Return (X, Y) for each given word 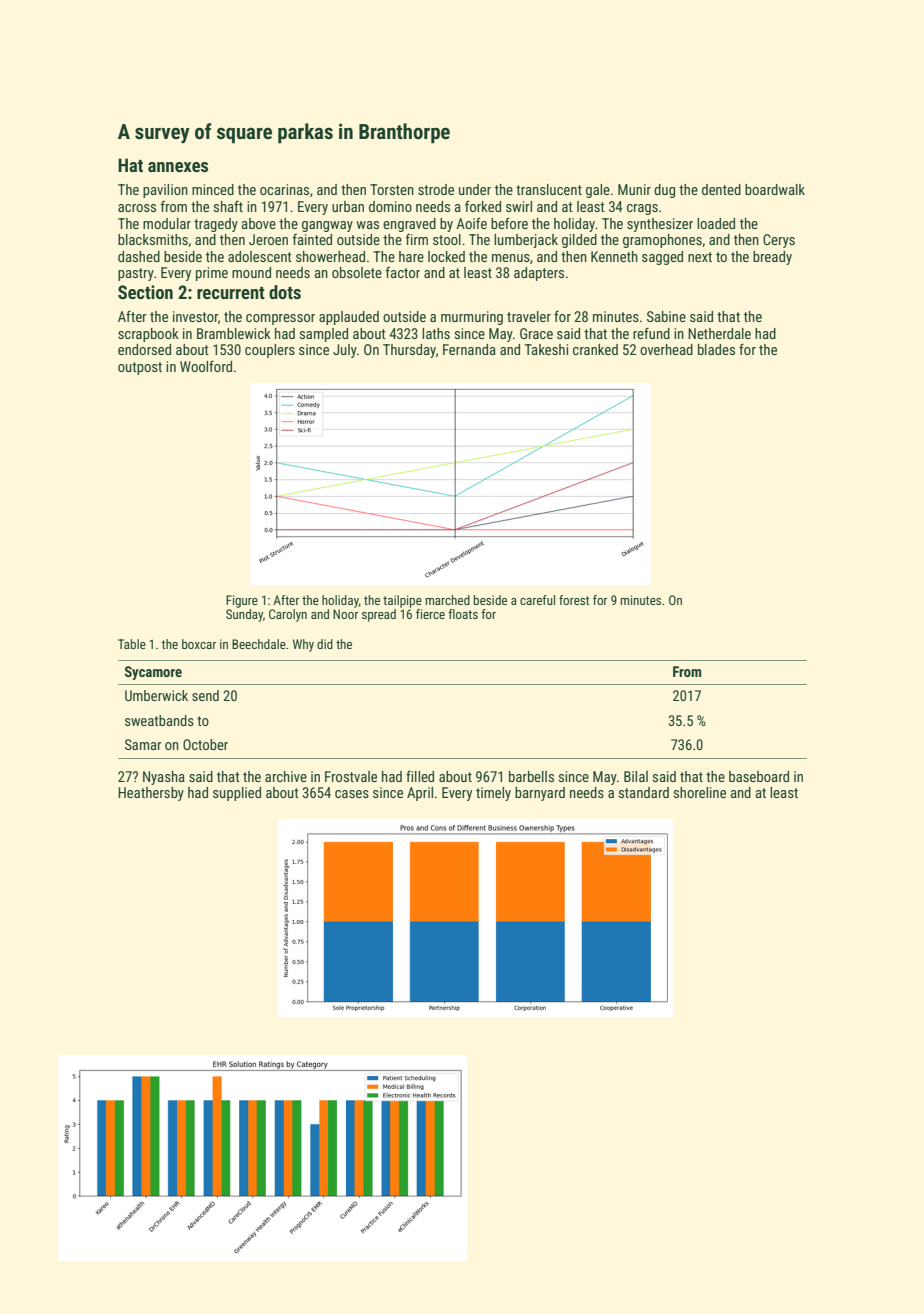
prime (212, 274)
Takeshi (546, 349)
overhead (666, 349)
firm (417, 239)
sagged (662, 258)
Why (303, 645)
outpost (140, 368)
